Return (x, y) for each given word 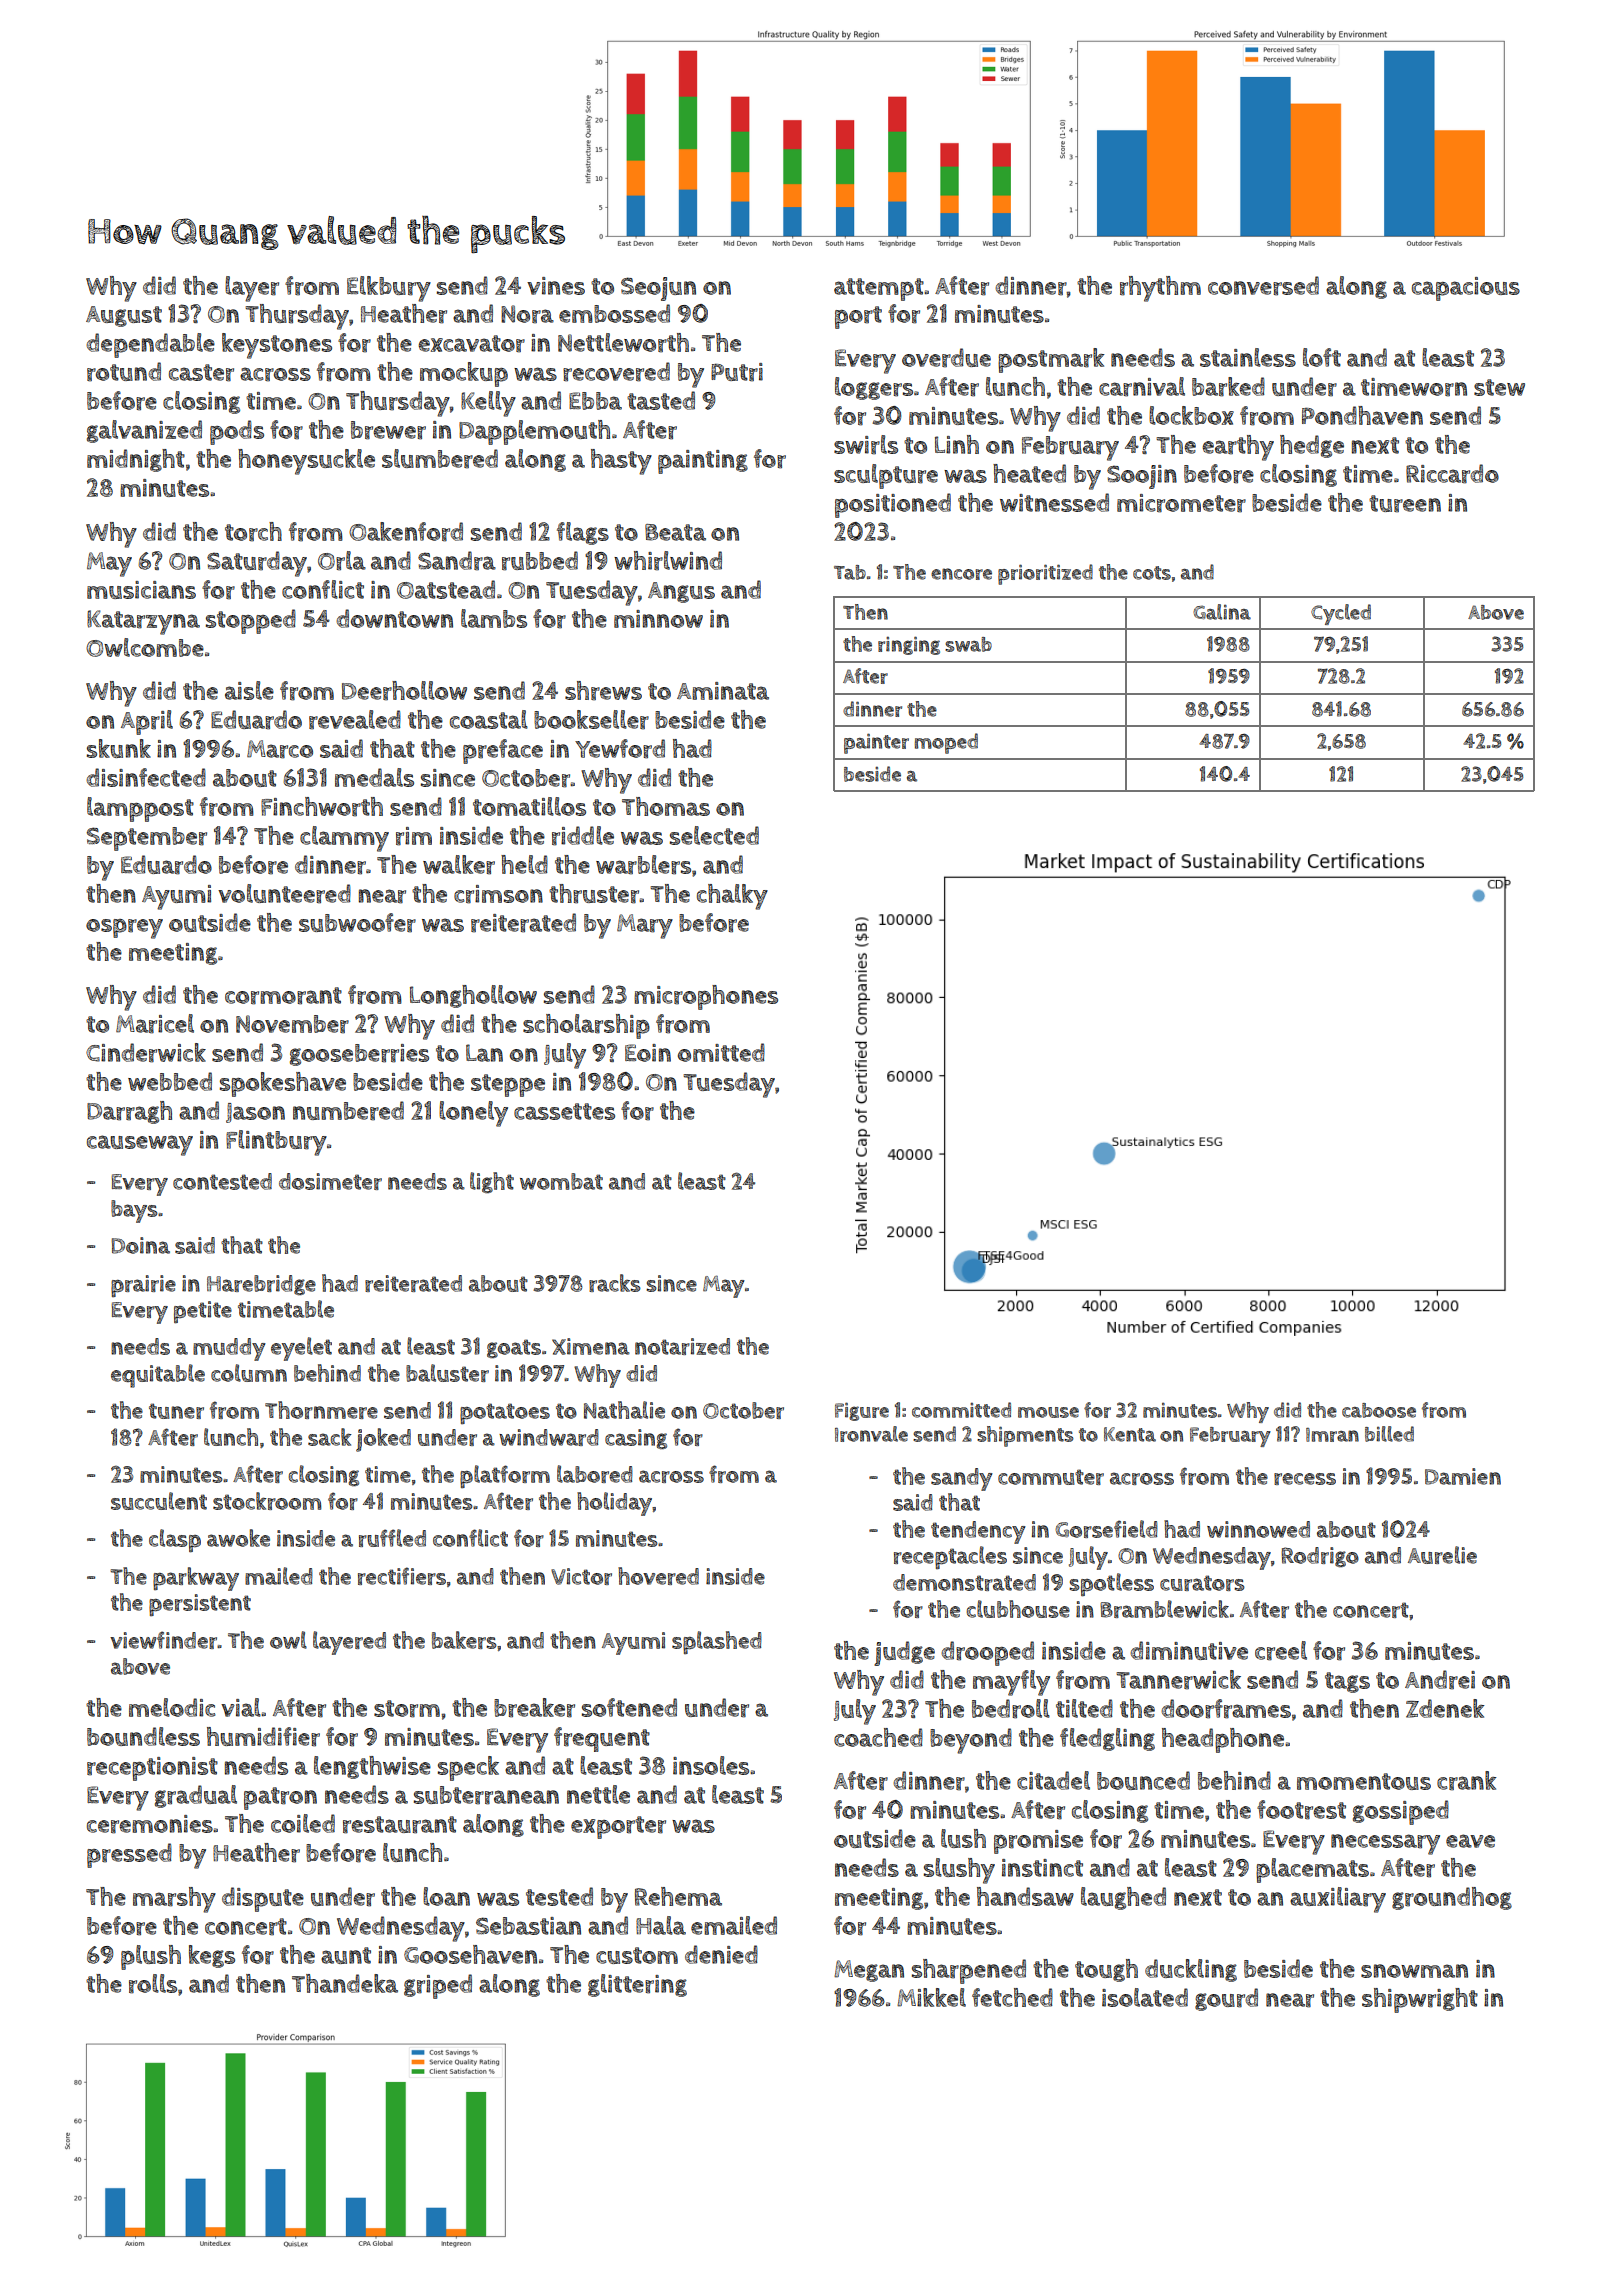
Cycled (1341, 614)
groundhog (1452, 1898)
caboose (1379, 1410)
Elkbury (389, 289)
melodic (172, 1707)
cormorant (283, 996)
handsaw (1025, 1896)
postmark (1051, 360)
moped (946, 743)
